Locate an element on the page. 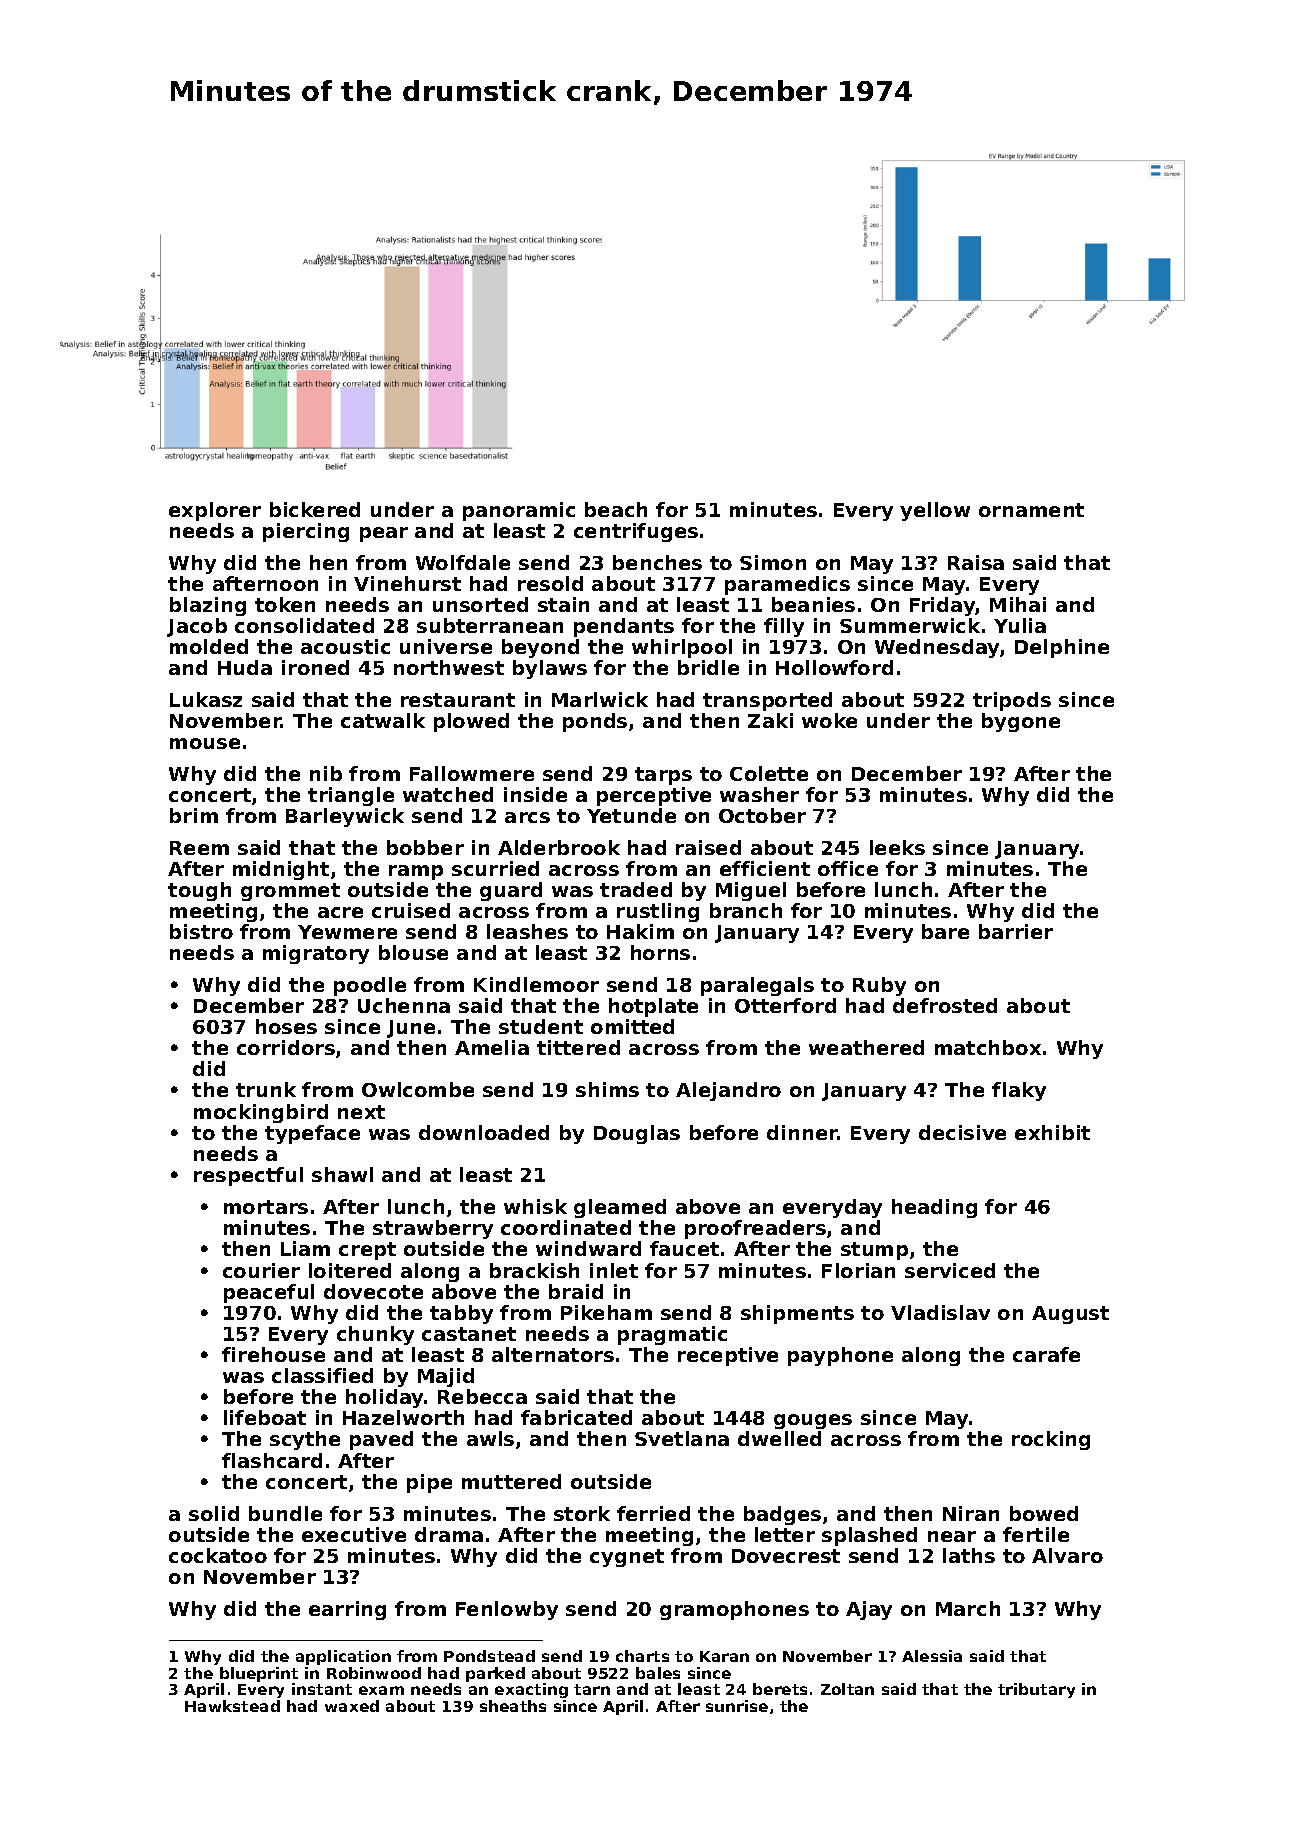 The image size is (1293, 1828). Svetlana is located at coordinates (682, 1438).
